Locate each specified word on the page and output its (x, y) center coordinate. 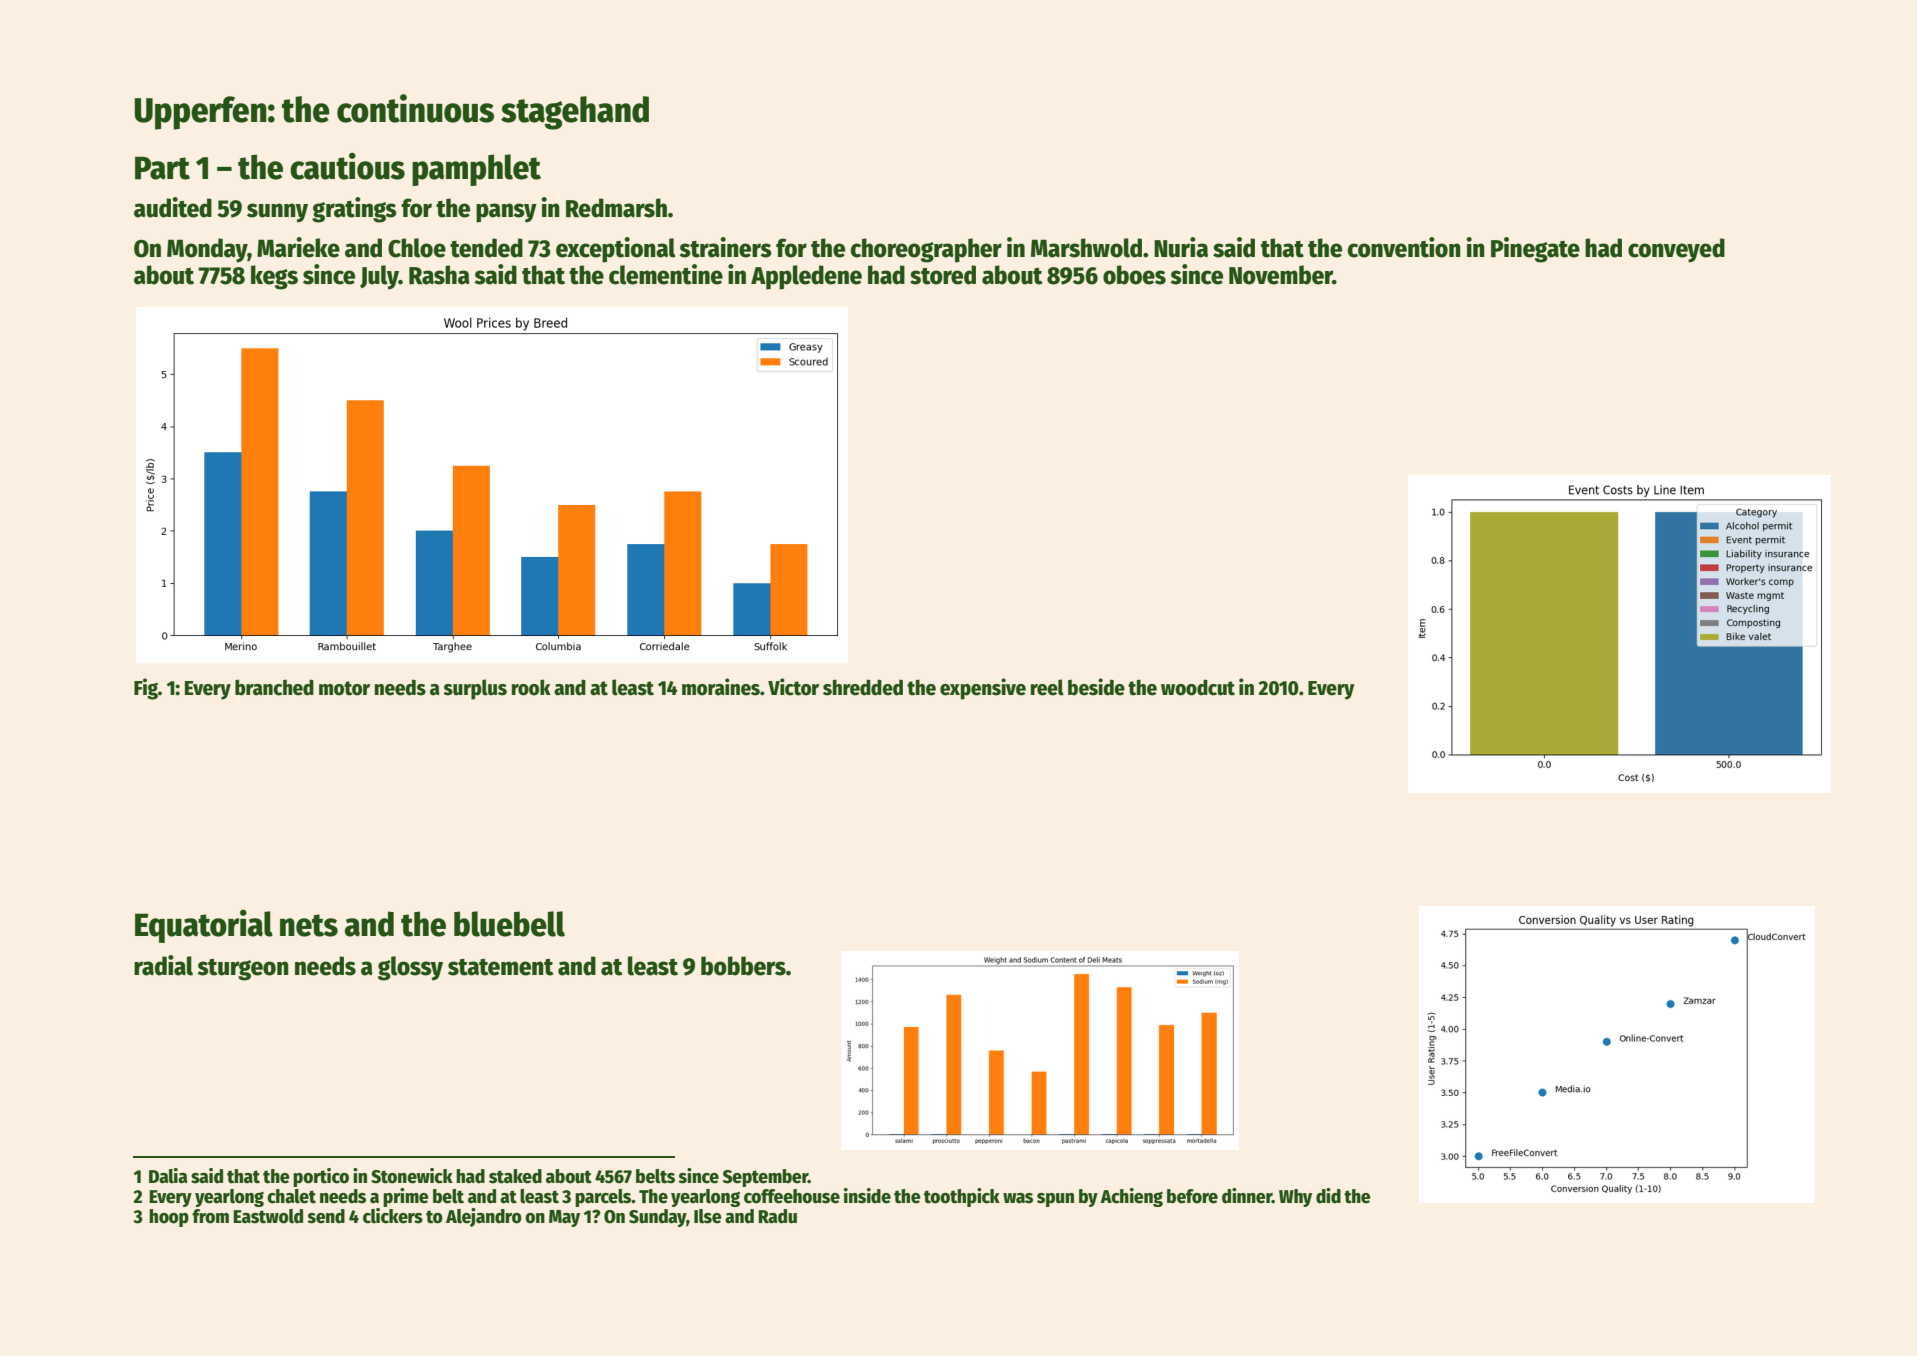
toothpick (962, 1197)
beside (1096, 687)
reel (1047, 687)
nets (309, 925)
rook (531, 687)
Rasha (439, 275)
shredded (863, 687)
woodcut (1198, 687)
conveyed (1676, 250)
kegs (274, 277)
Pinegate (1535, 250)
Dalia (168, 1176)
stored (943, 275)
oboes (1134, 275)
